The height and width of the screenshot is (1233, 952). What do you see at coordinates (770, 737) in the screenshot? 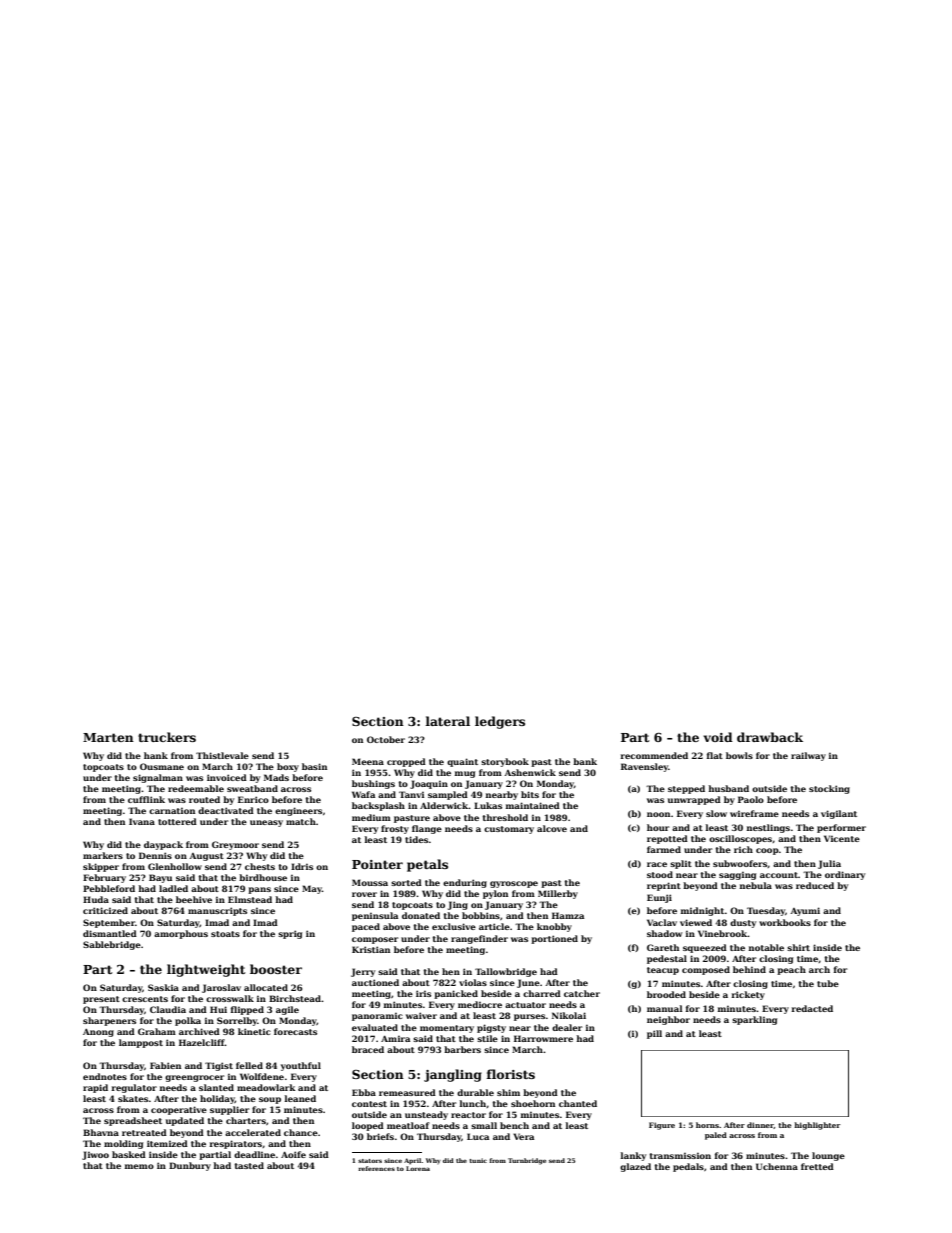
I see `drawback` at bounding box center [770, 737].
